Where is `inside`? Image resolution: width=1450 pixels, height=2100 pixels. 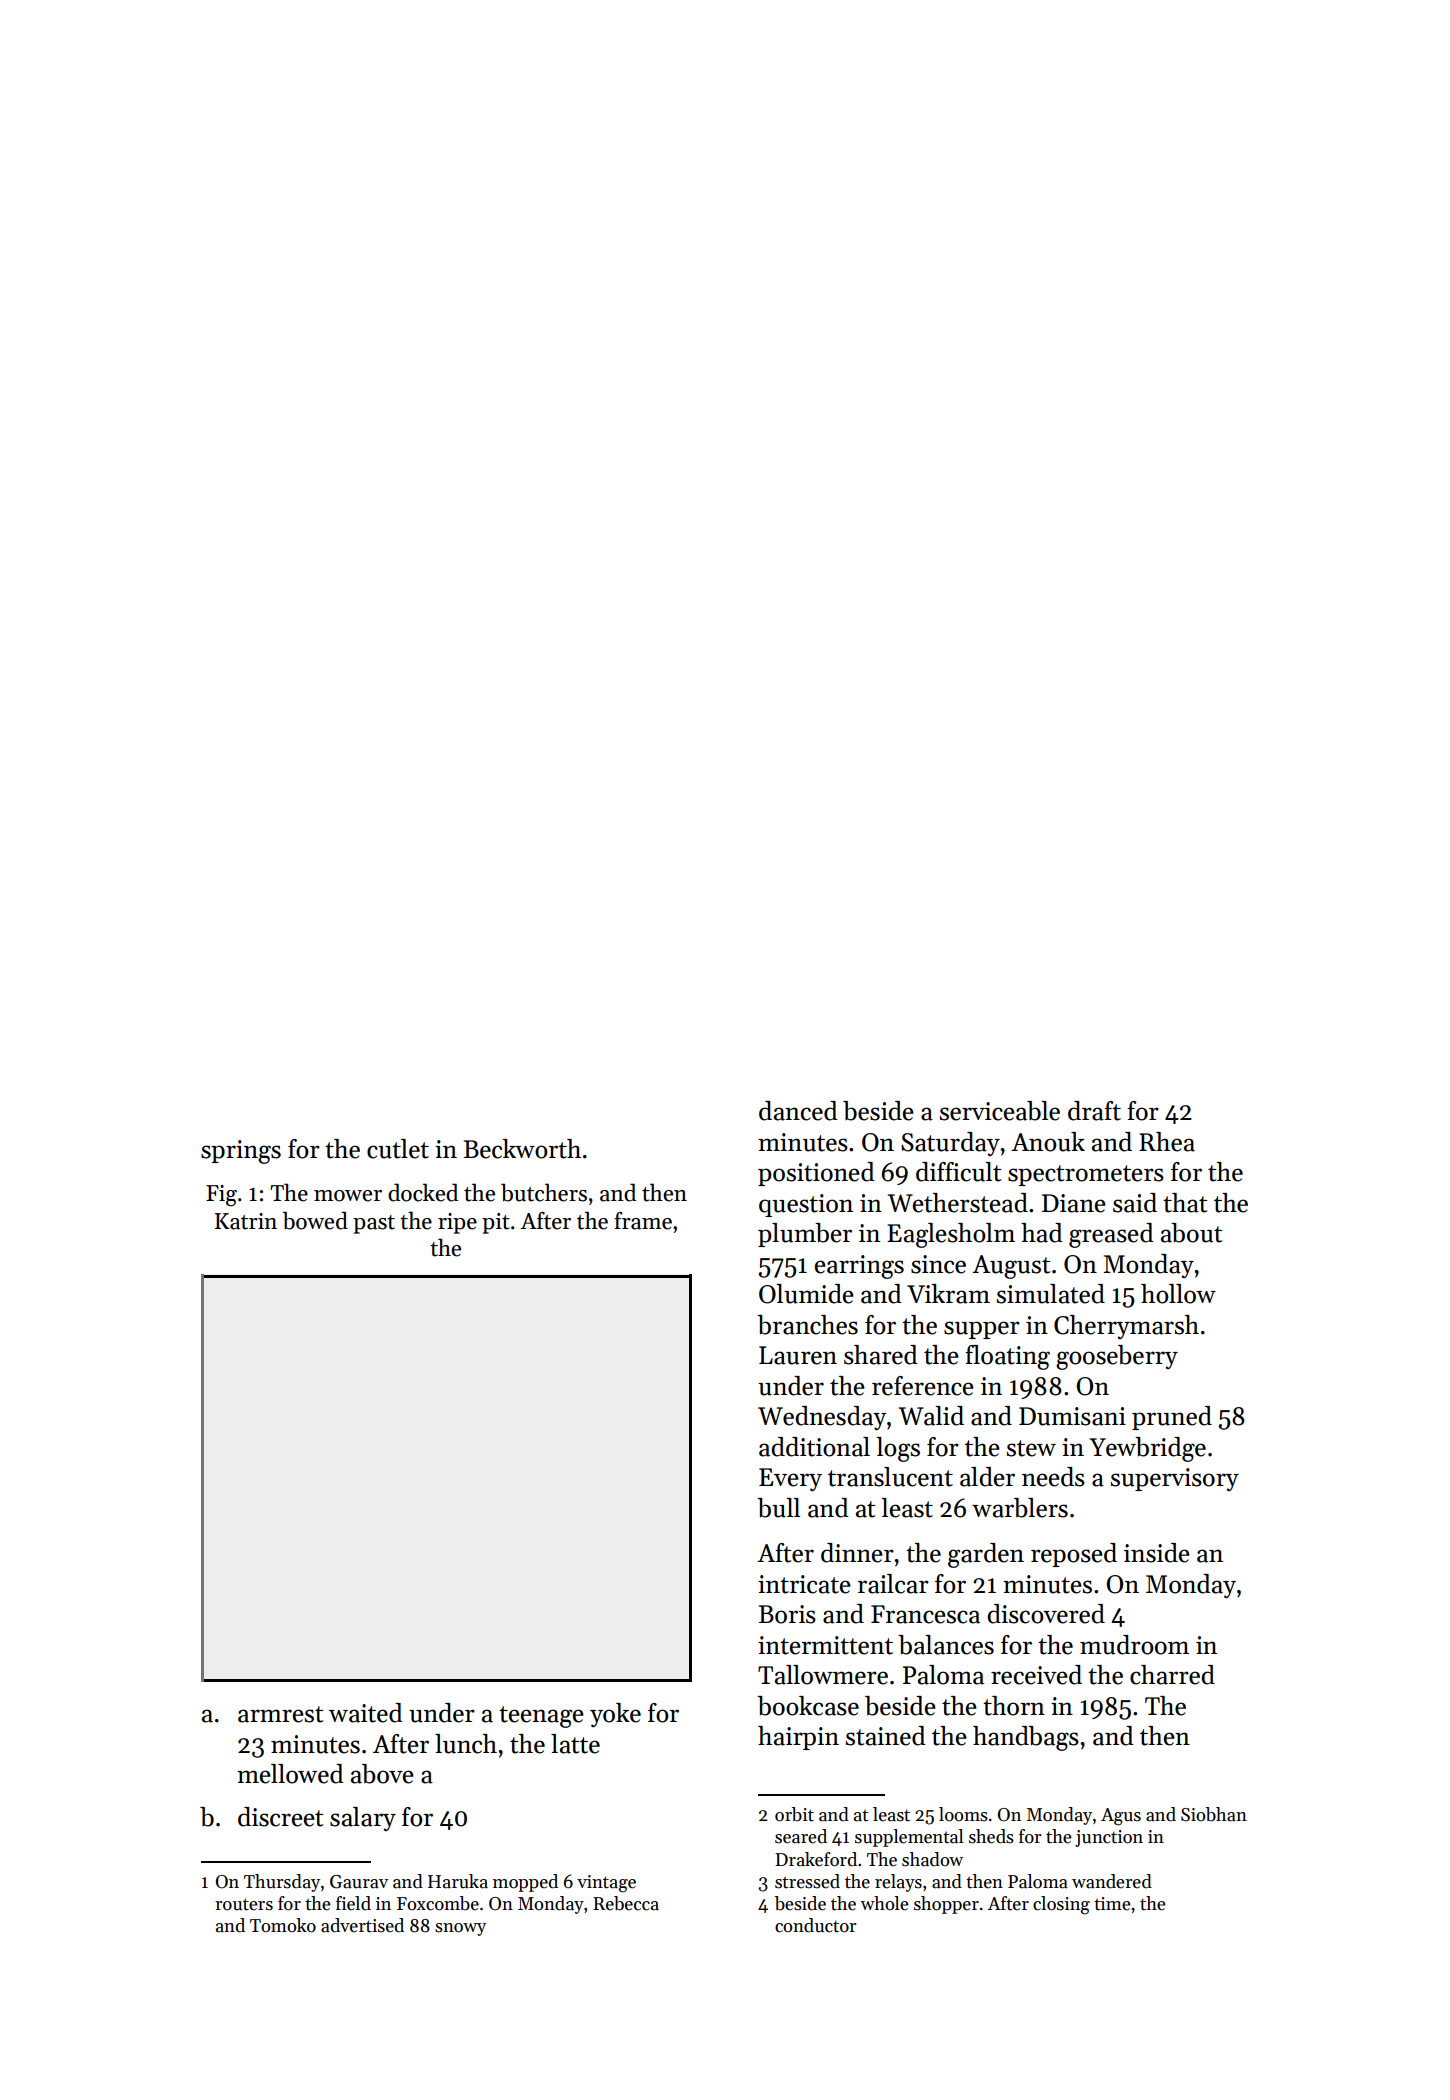
inside is located at coordinates (1157, 1553).
